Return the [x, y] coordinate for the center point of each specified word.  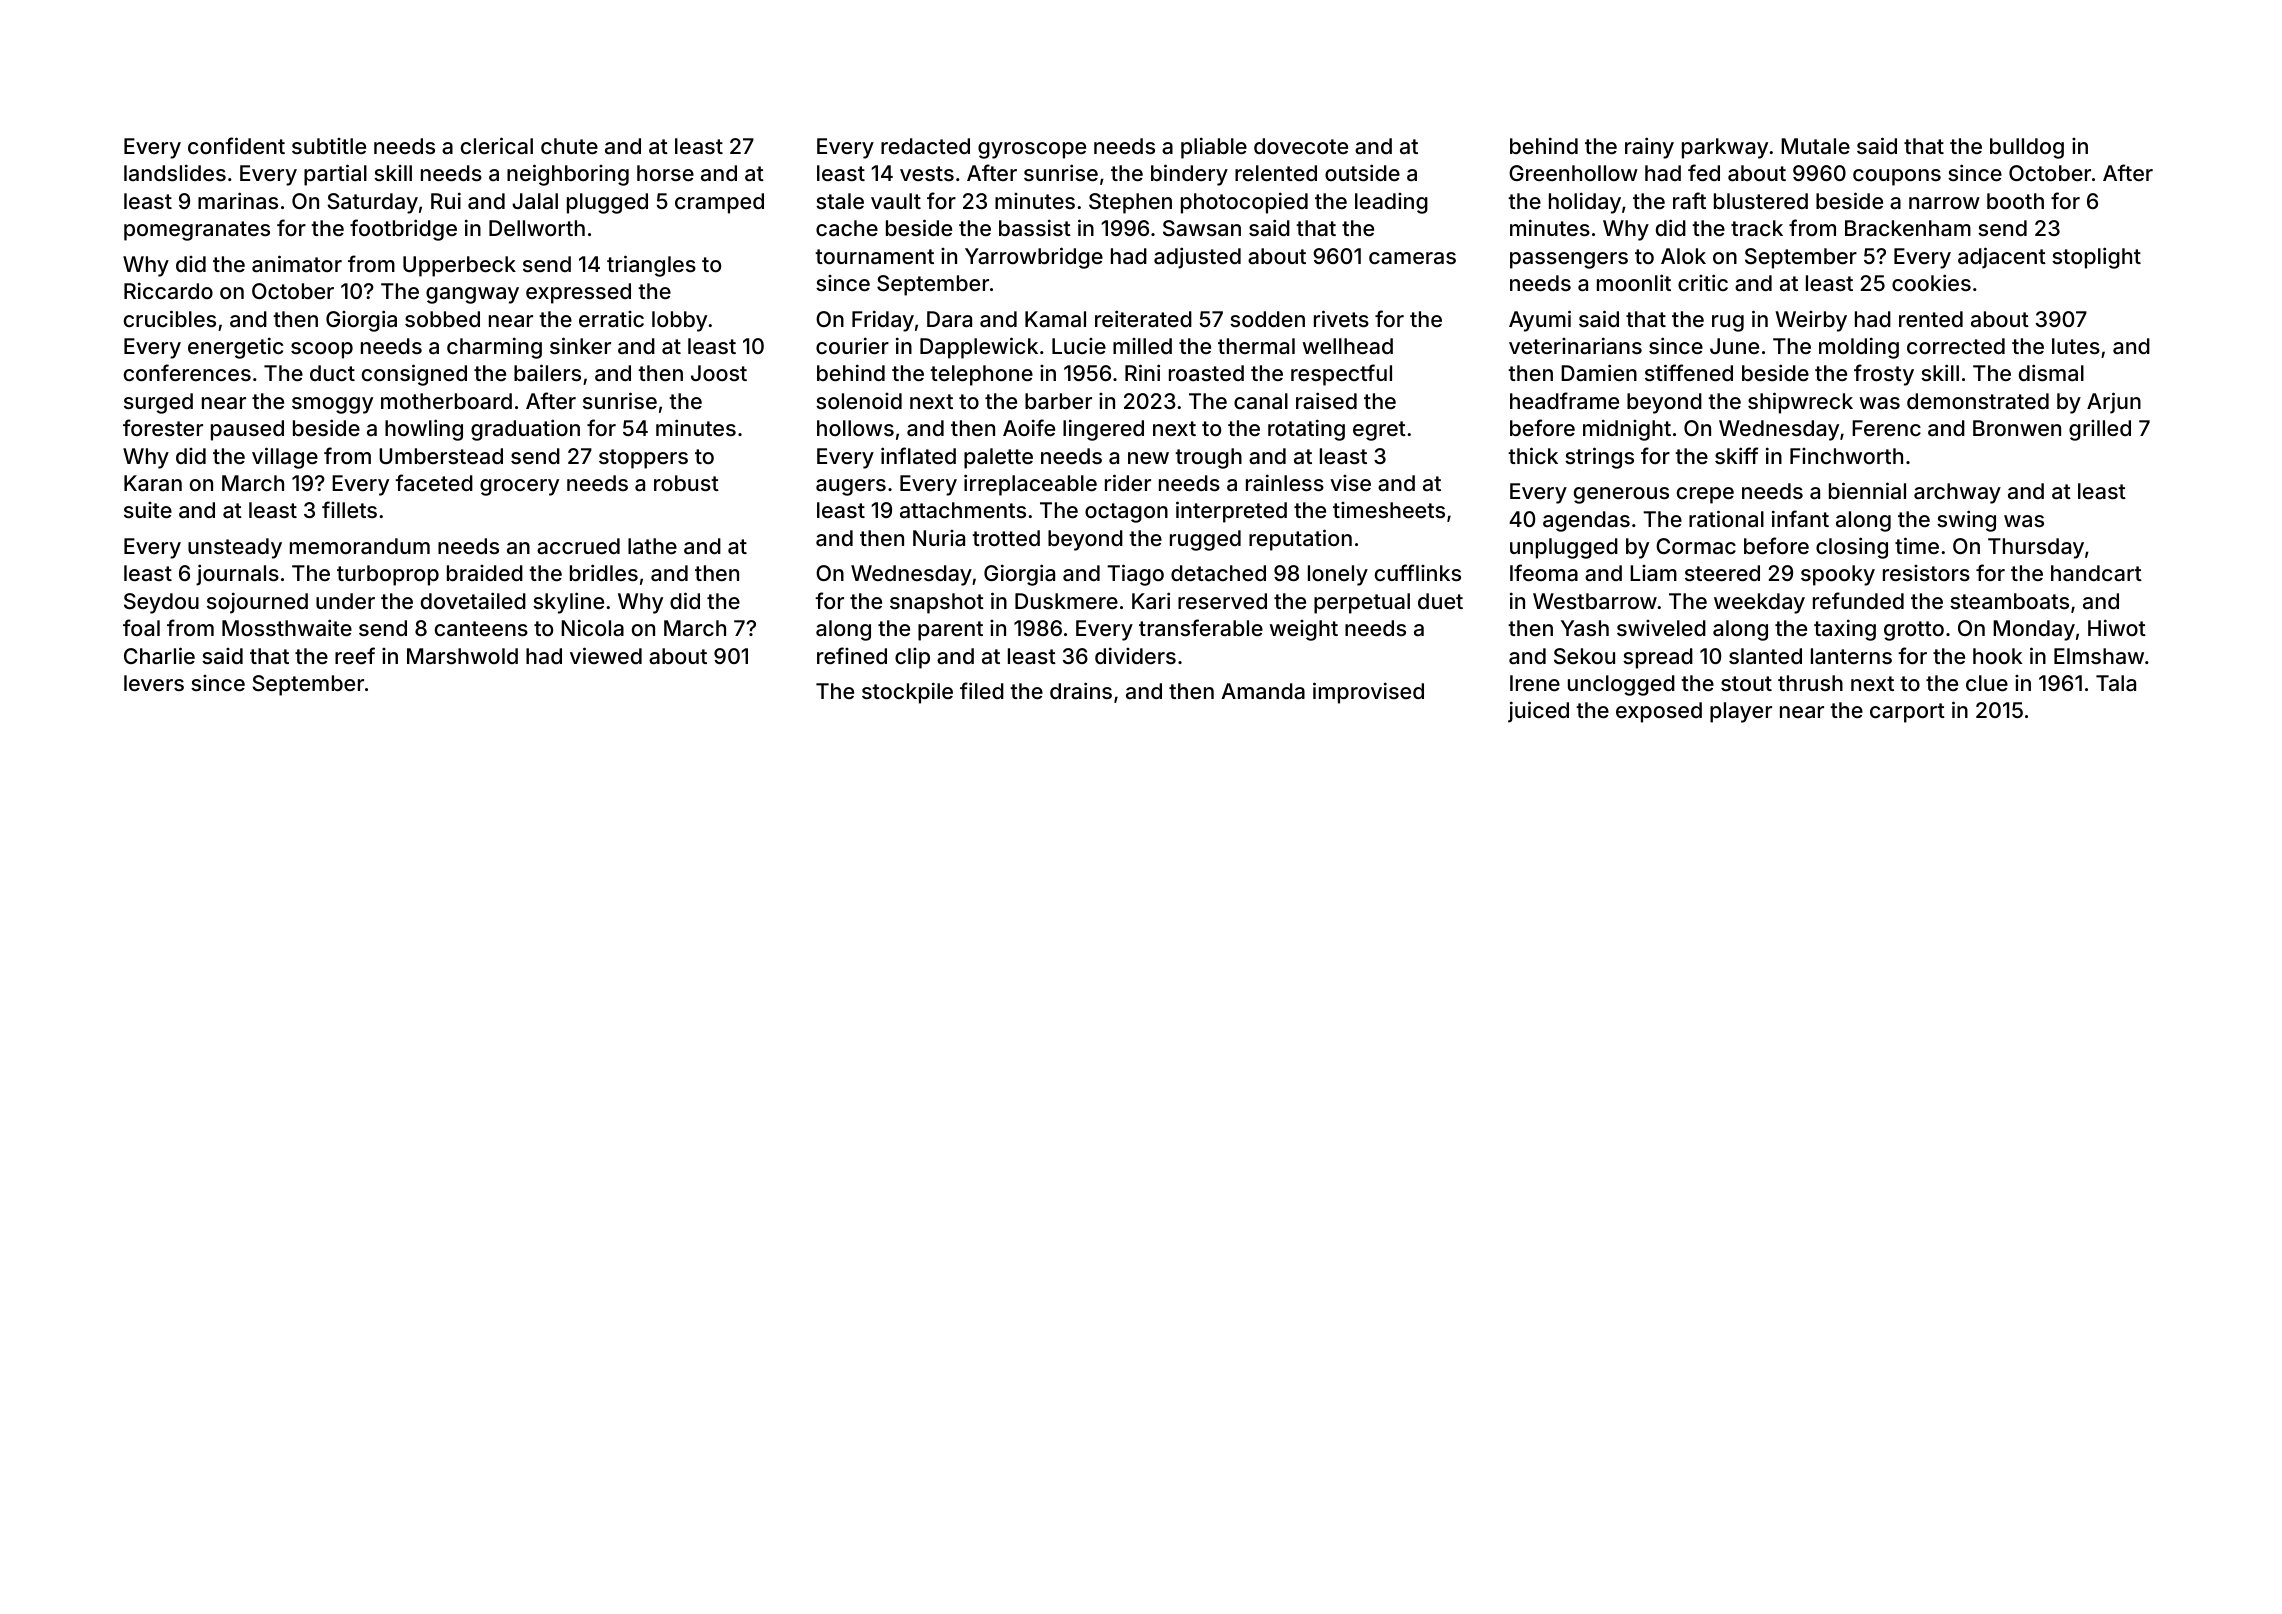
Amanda [1263, 691]
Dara [949, 319]
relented [1276, 173]
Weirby [1811, 321]
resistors [1926, 573]
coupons [1897, 177]
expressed [578, 293]
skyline [568, 603]
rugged [1205, 540]
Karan [153, 483]
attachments [963, 510]
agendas [1586, 521]
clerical [497, 146]
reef [355, 655]
